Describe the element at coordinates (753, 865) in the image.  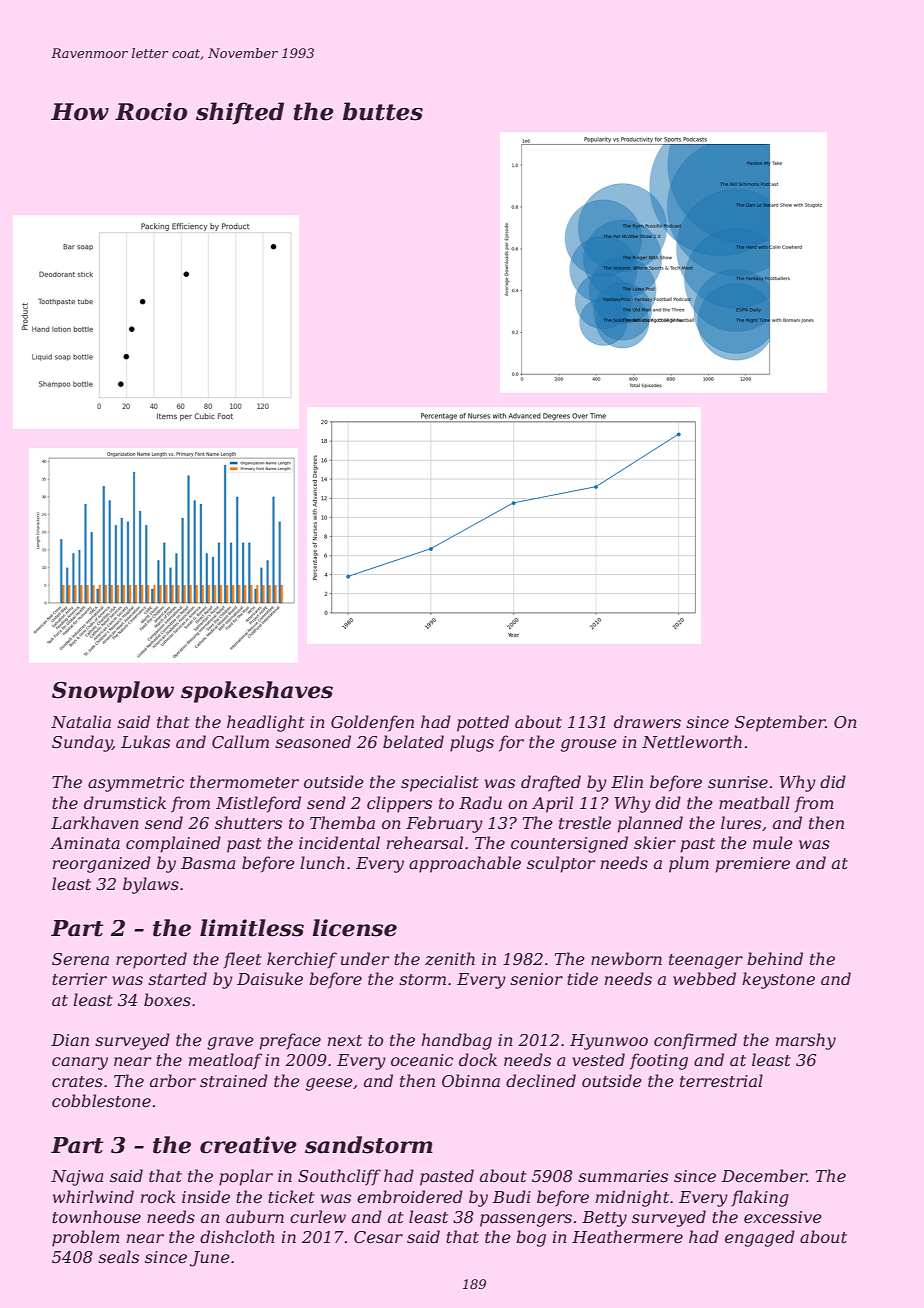
I see `premiere` at that location.
